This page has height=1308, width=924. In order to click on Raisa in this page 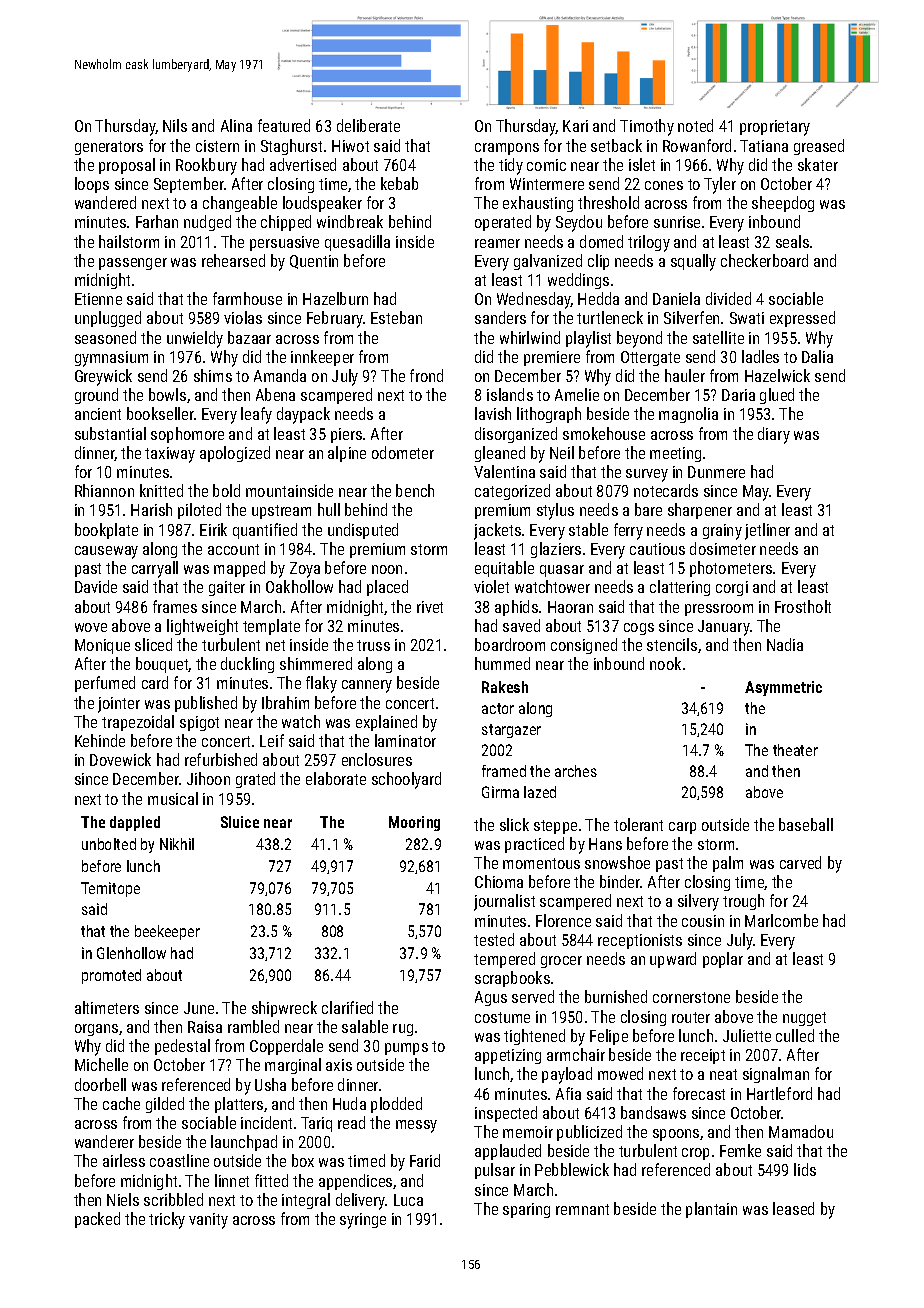, I will do `click(205, 1027)`.
